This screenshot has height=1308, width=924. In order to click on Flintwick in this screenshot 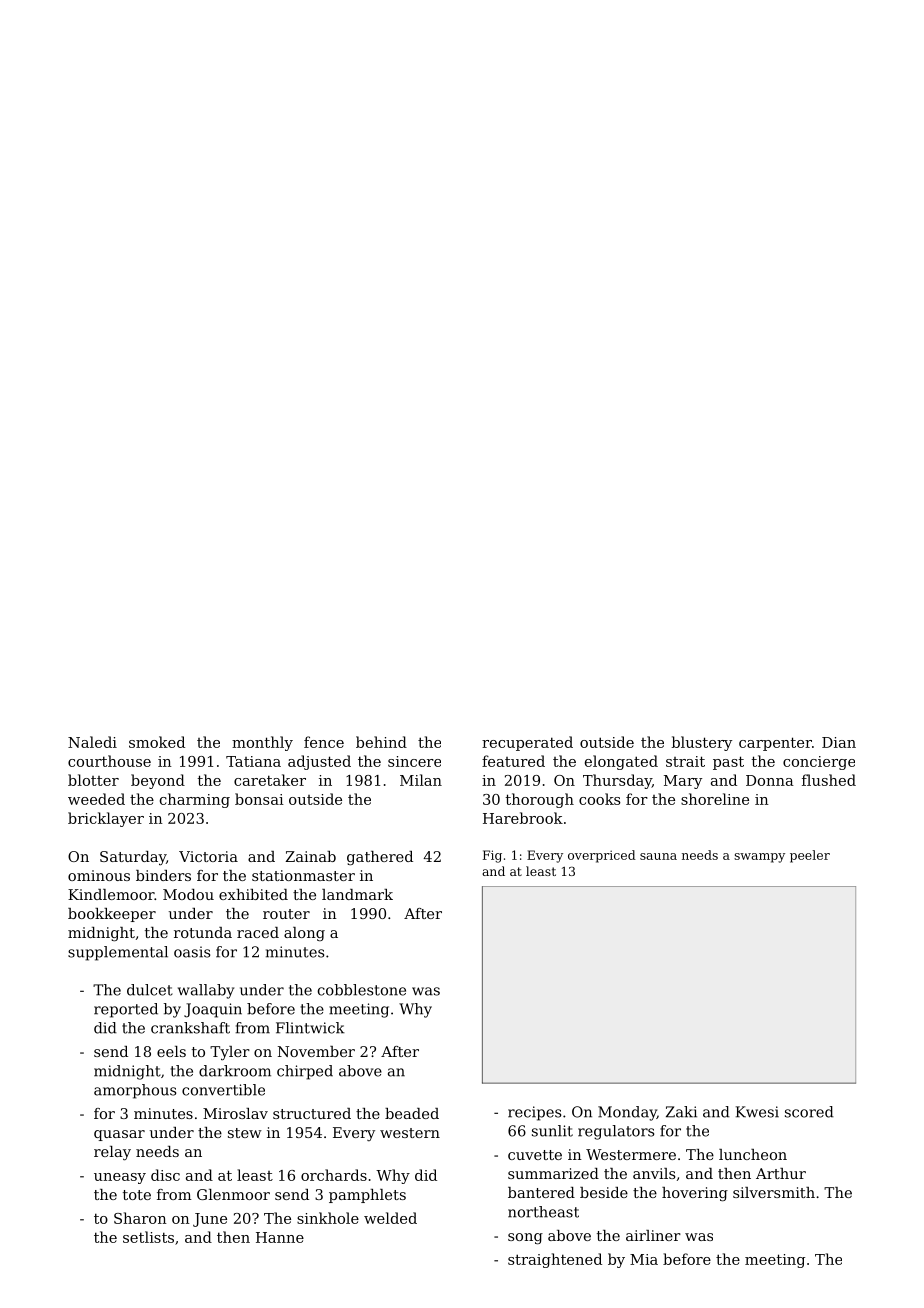, I will do `click(310, 1028)`.
